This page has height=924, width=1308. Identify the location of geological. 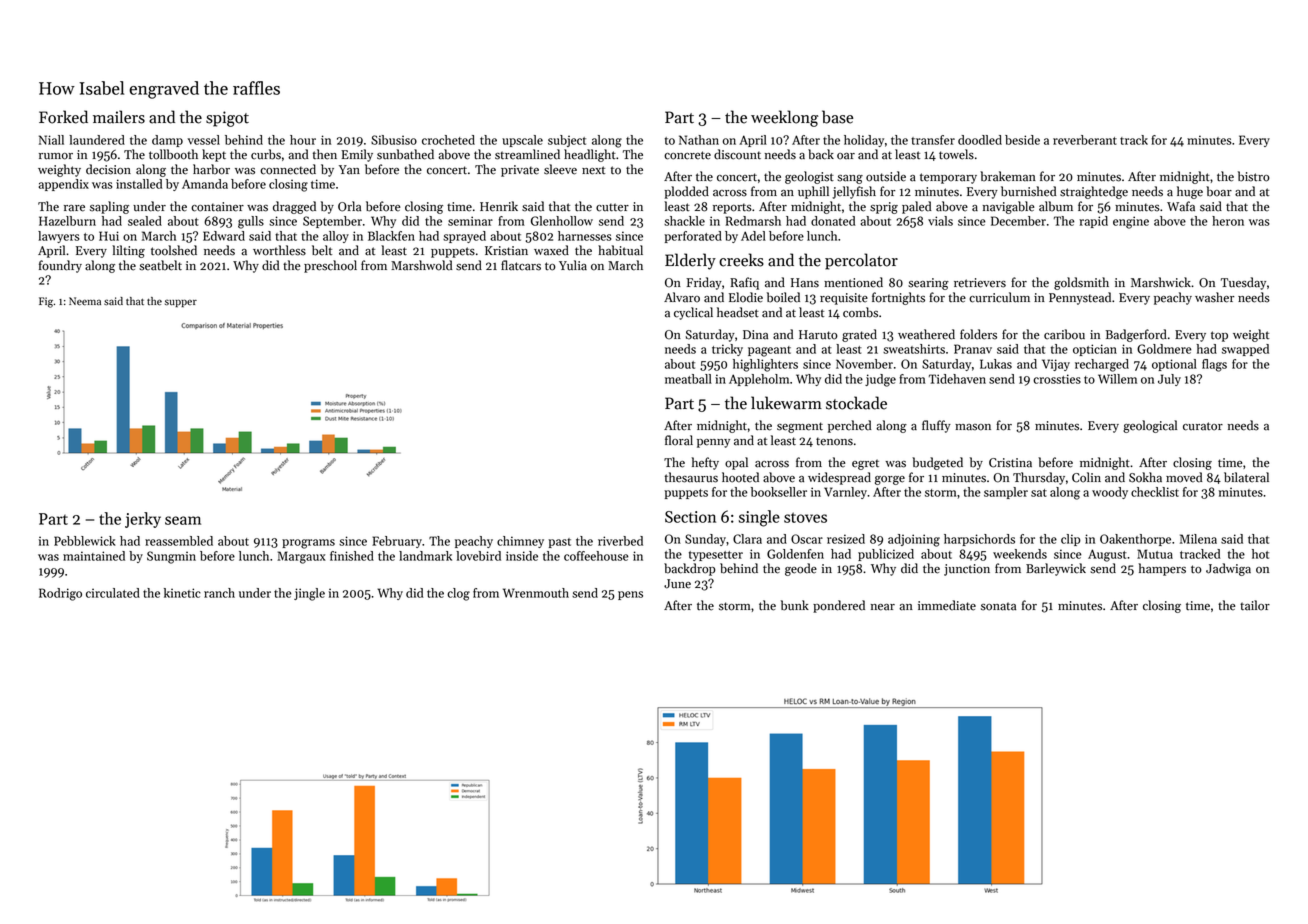
(1150, 426).
